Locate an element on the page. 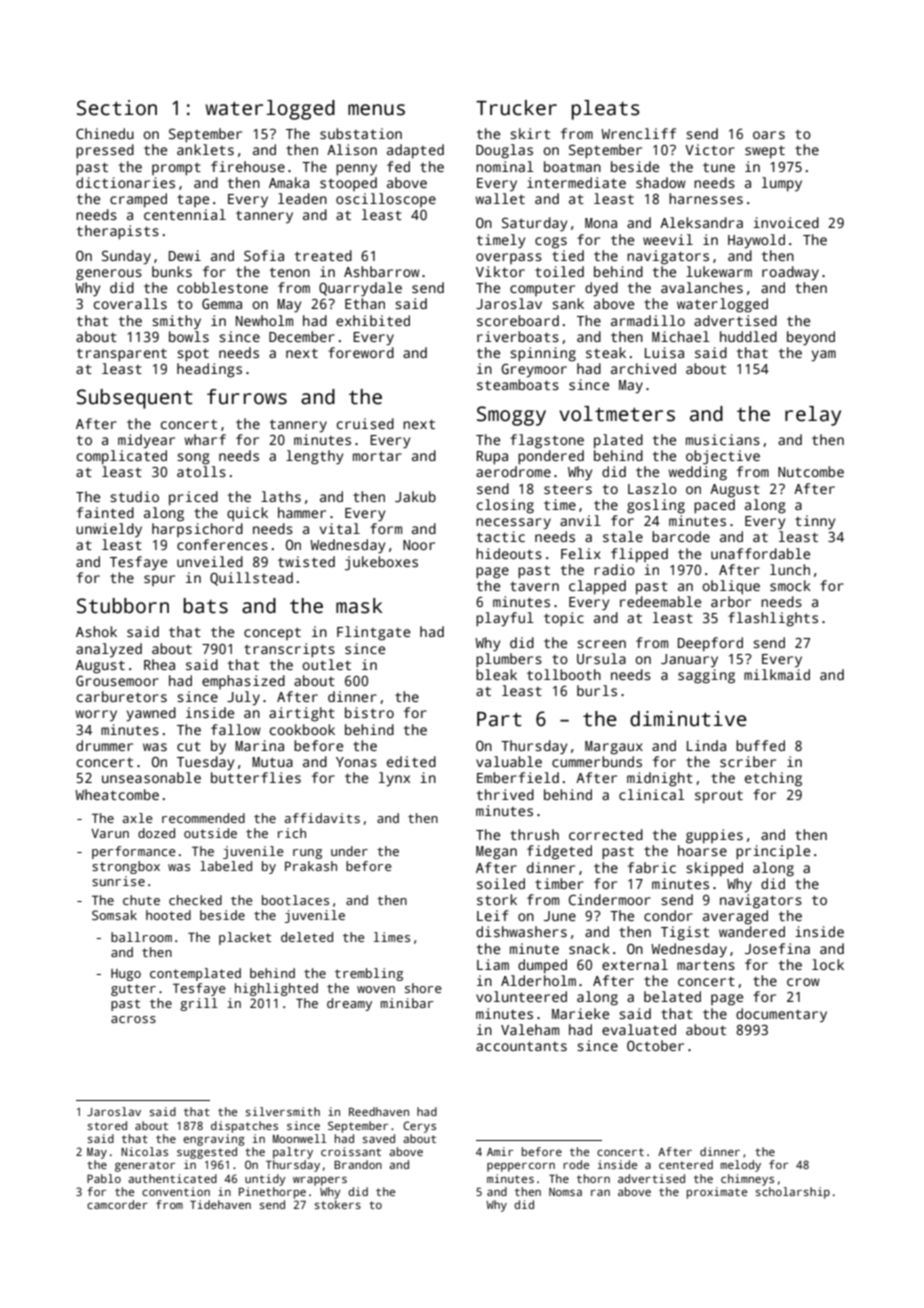  etching is located at coordinates (773, 779).
